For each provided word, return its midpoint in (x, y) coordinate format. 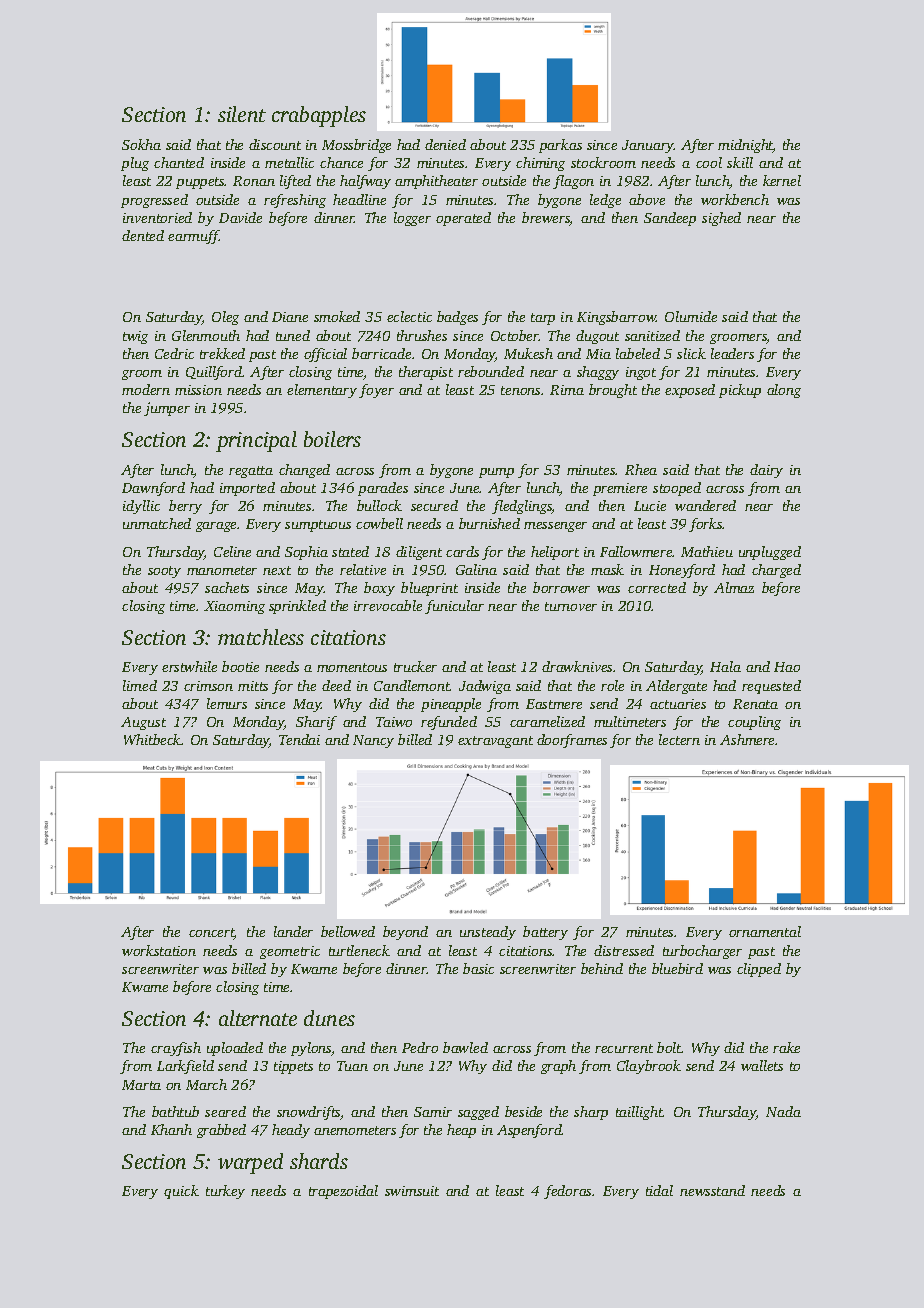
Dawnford (153, 489)
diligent (419, 553)
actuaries (678, 704)
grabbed (221, 1131)
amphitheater (436, 182)
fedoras (568, 1192)
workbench (735, 199)
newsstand (712, 1190)
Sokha (141, 144)
